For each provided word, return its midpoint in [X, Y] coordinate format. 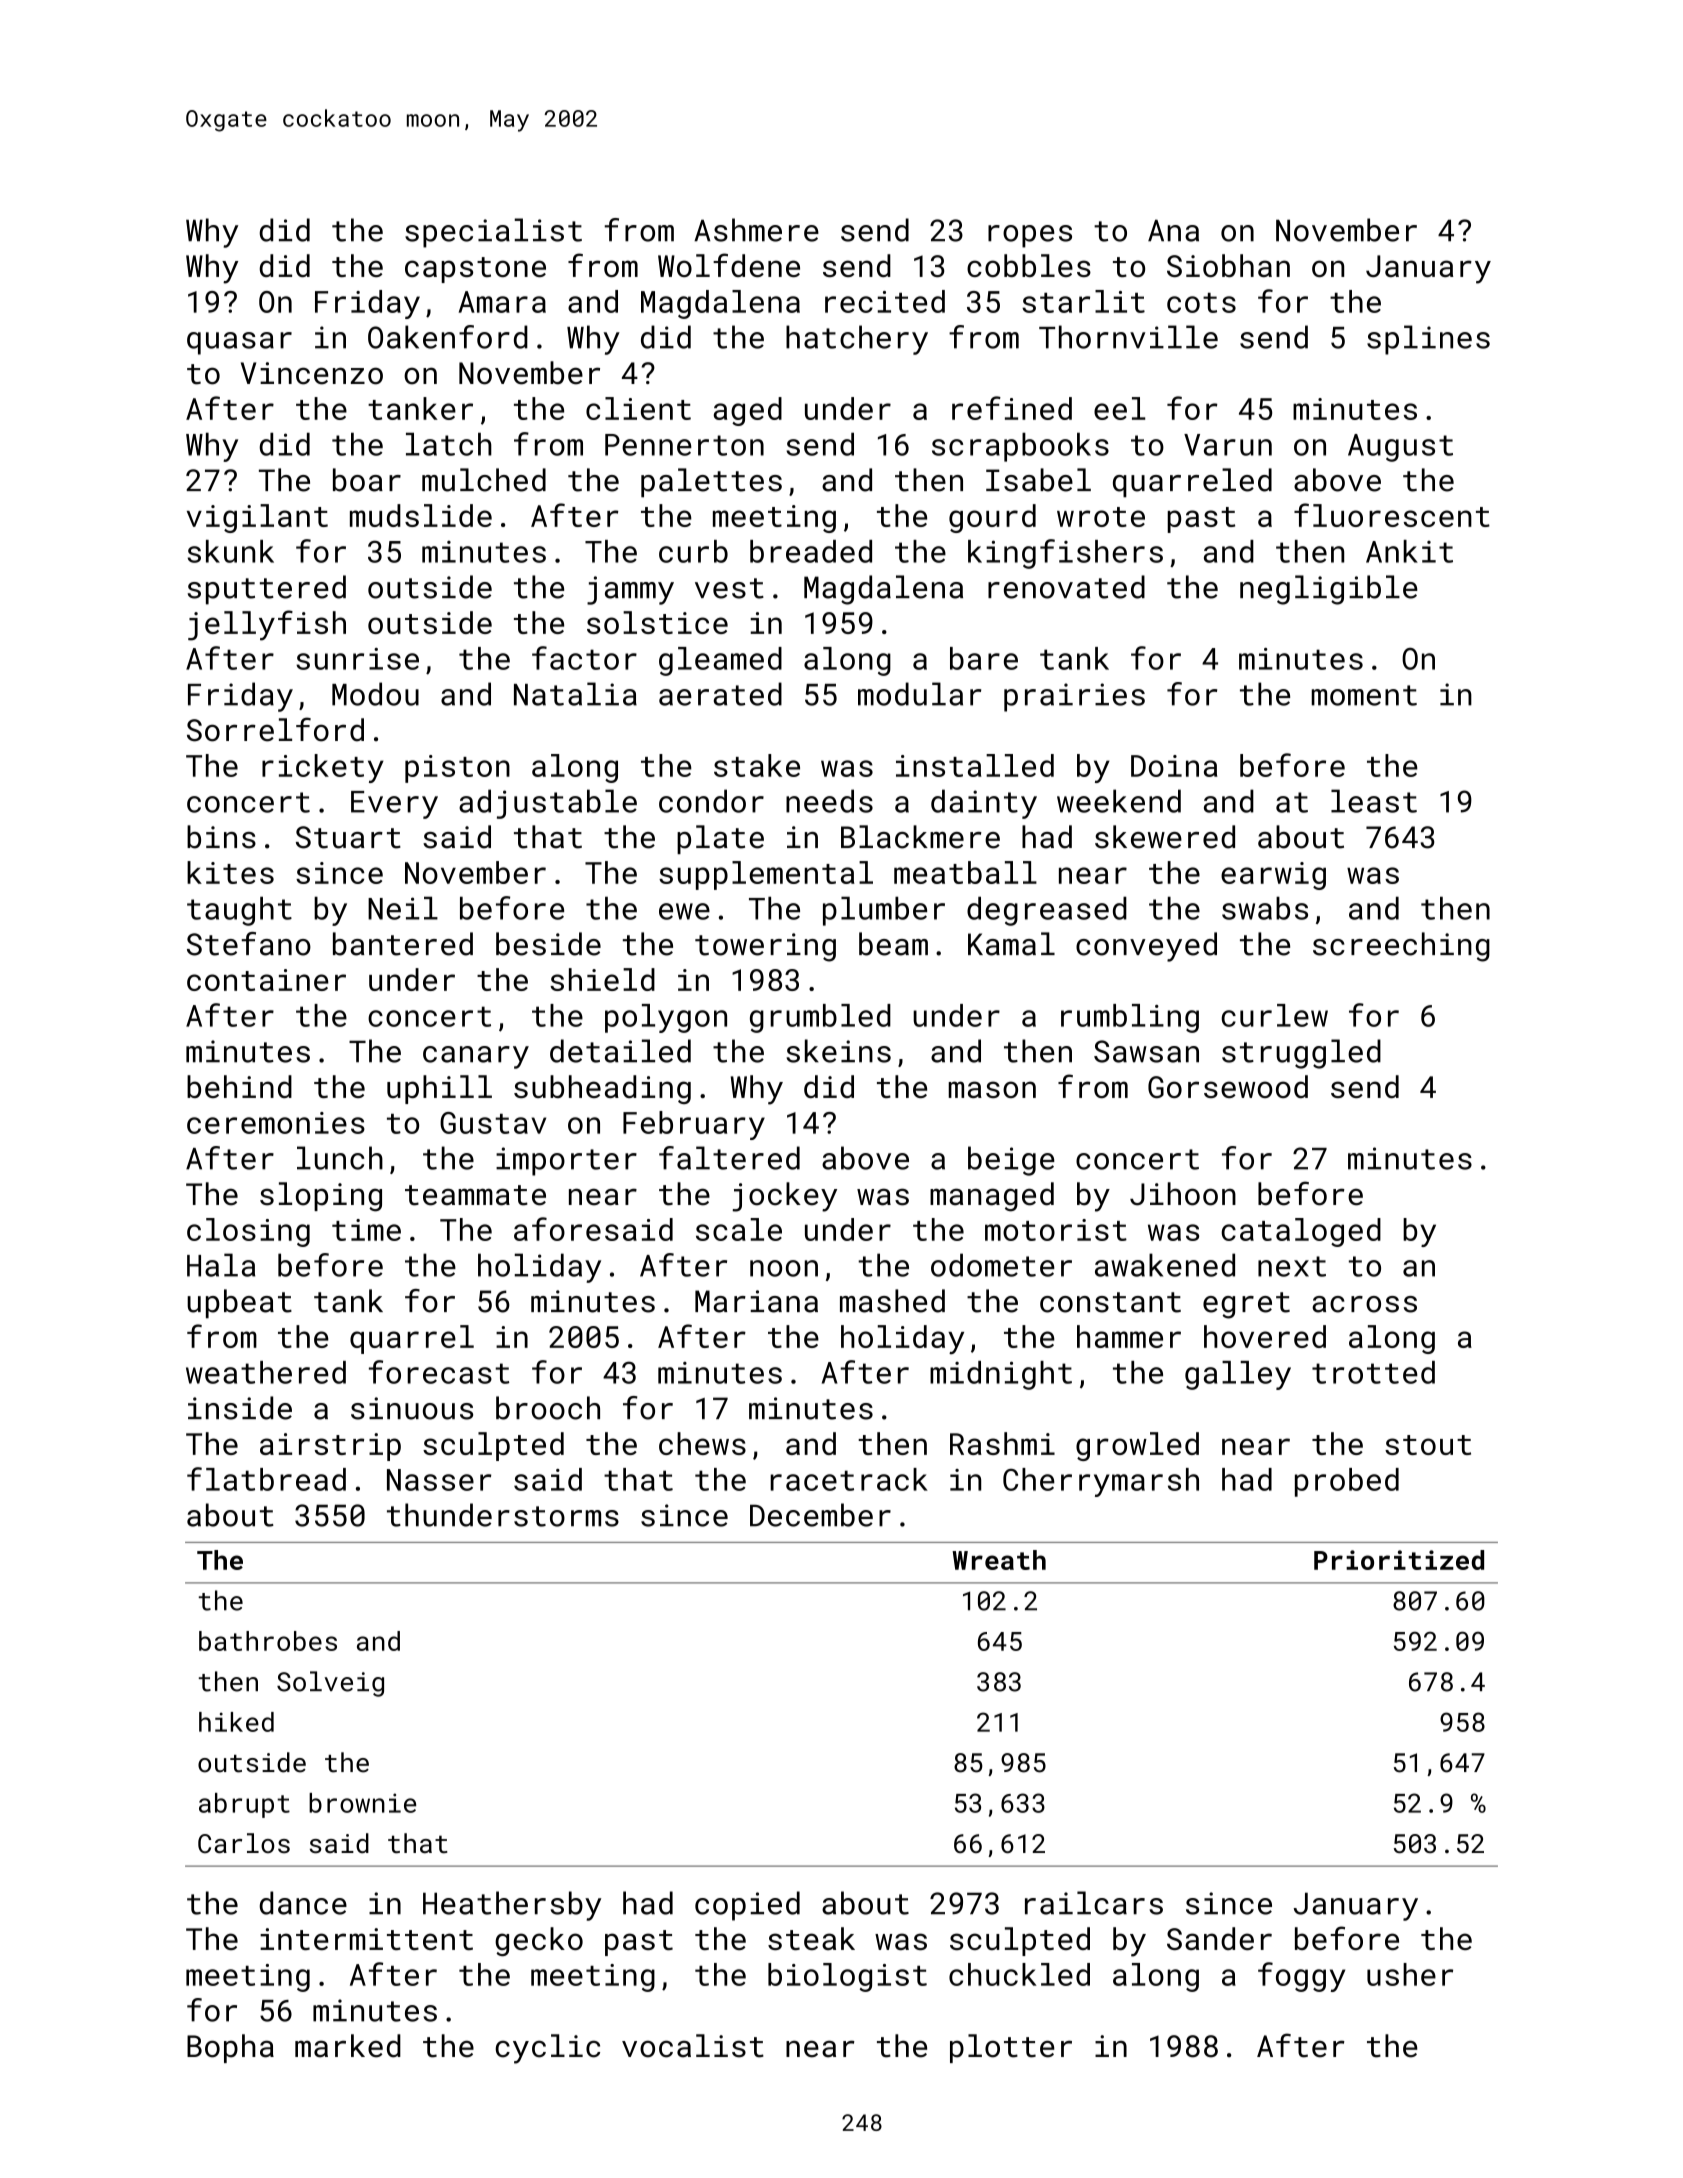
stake [757, 765]
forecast [439, 1372]
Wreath [999, 1560]
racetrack [849, 1479]
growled [1137, 1446]
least [1374, 801]
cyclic [547, 2049]
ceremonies [276, 1123]
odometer [1001, 1265]
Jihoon [1183, 1194]
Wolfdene [729, 265]
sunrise [357, 659]
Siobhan [1228, 265]
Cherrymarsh [1101, 1482]
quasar [239, 343]
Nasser [439, 1480]
